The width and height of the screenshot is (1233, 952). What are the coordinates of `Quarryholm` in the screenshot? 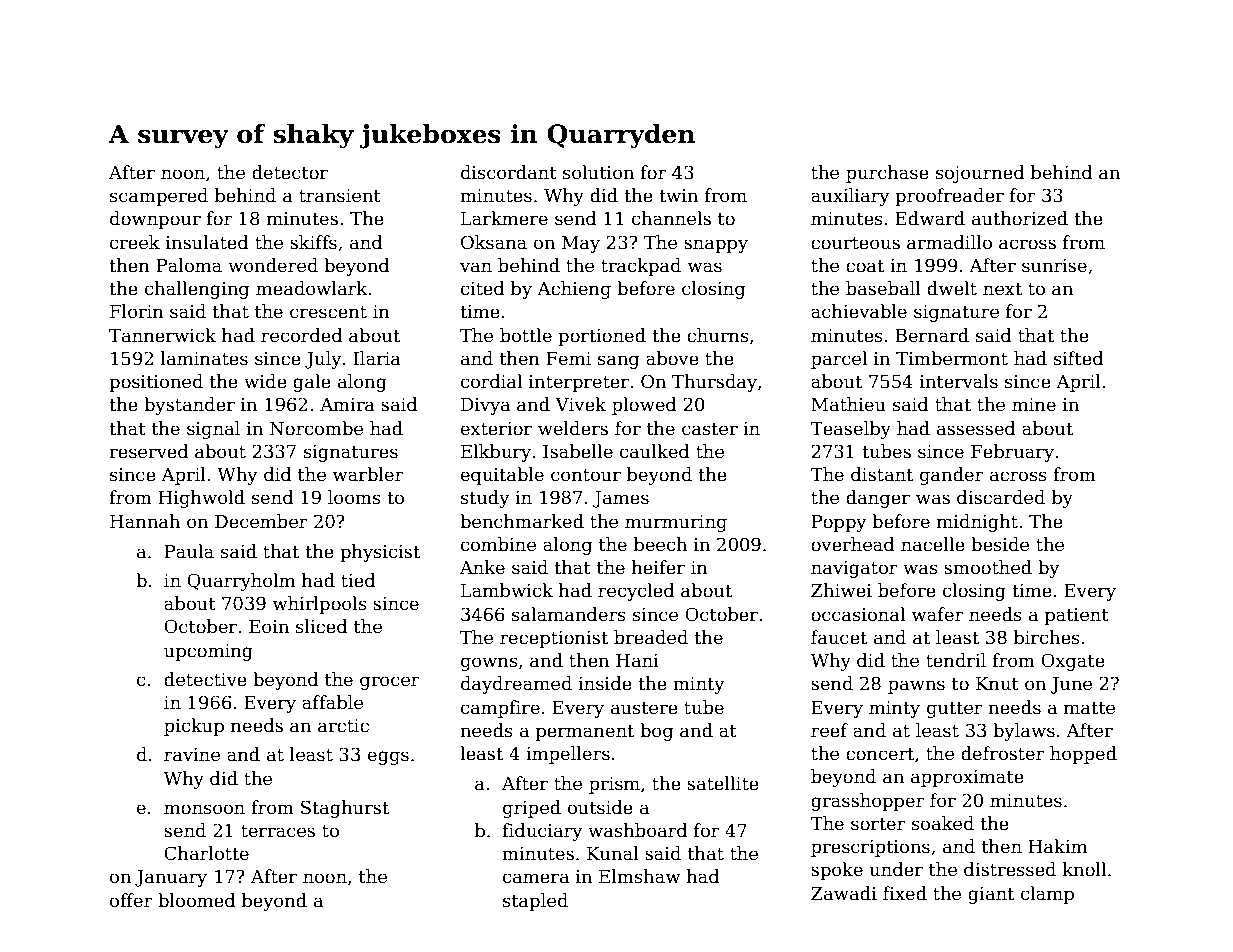 It's located at (241, 582).
